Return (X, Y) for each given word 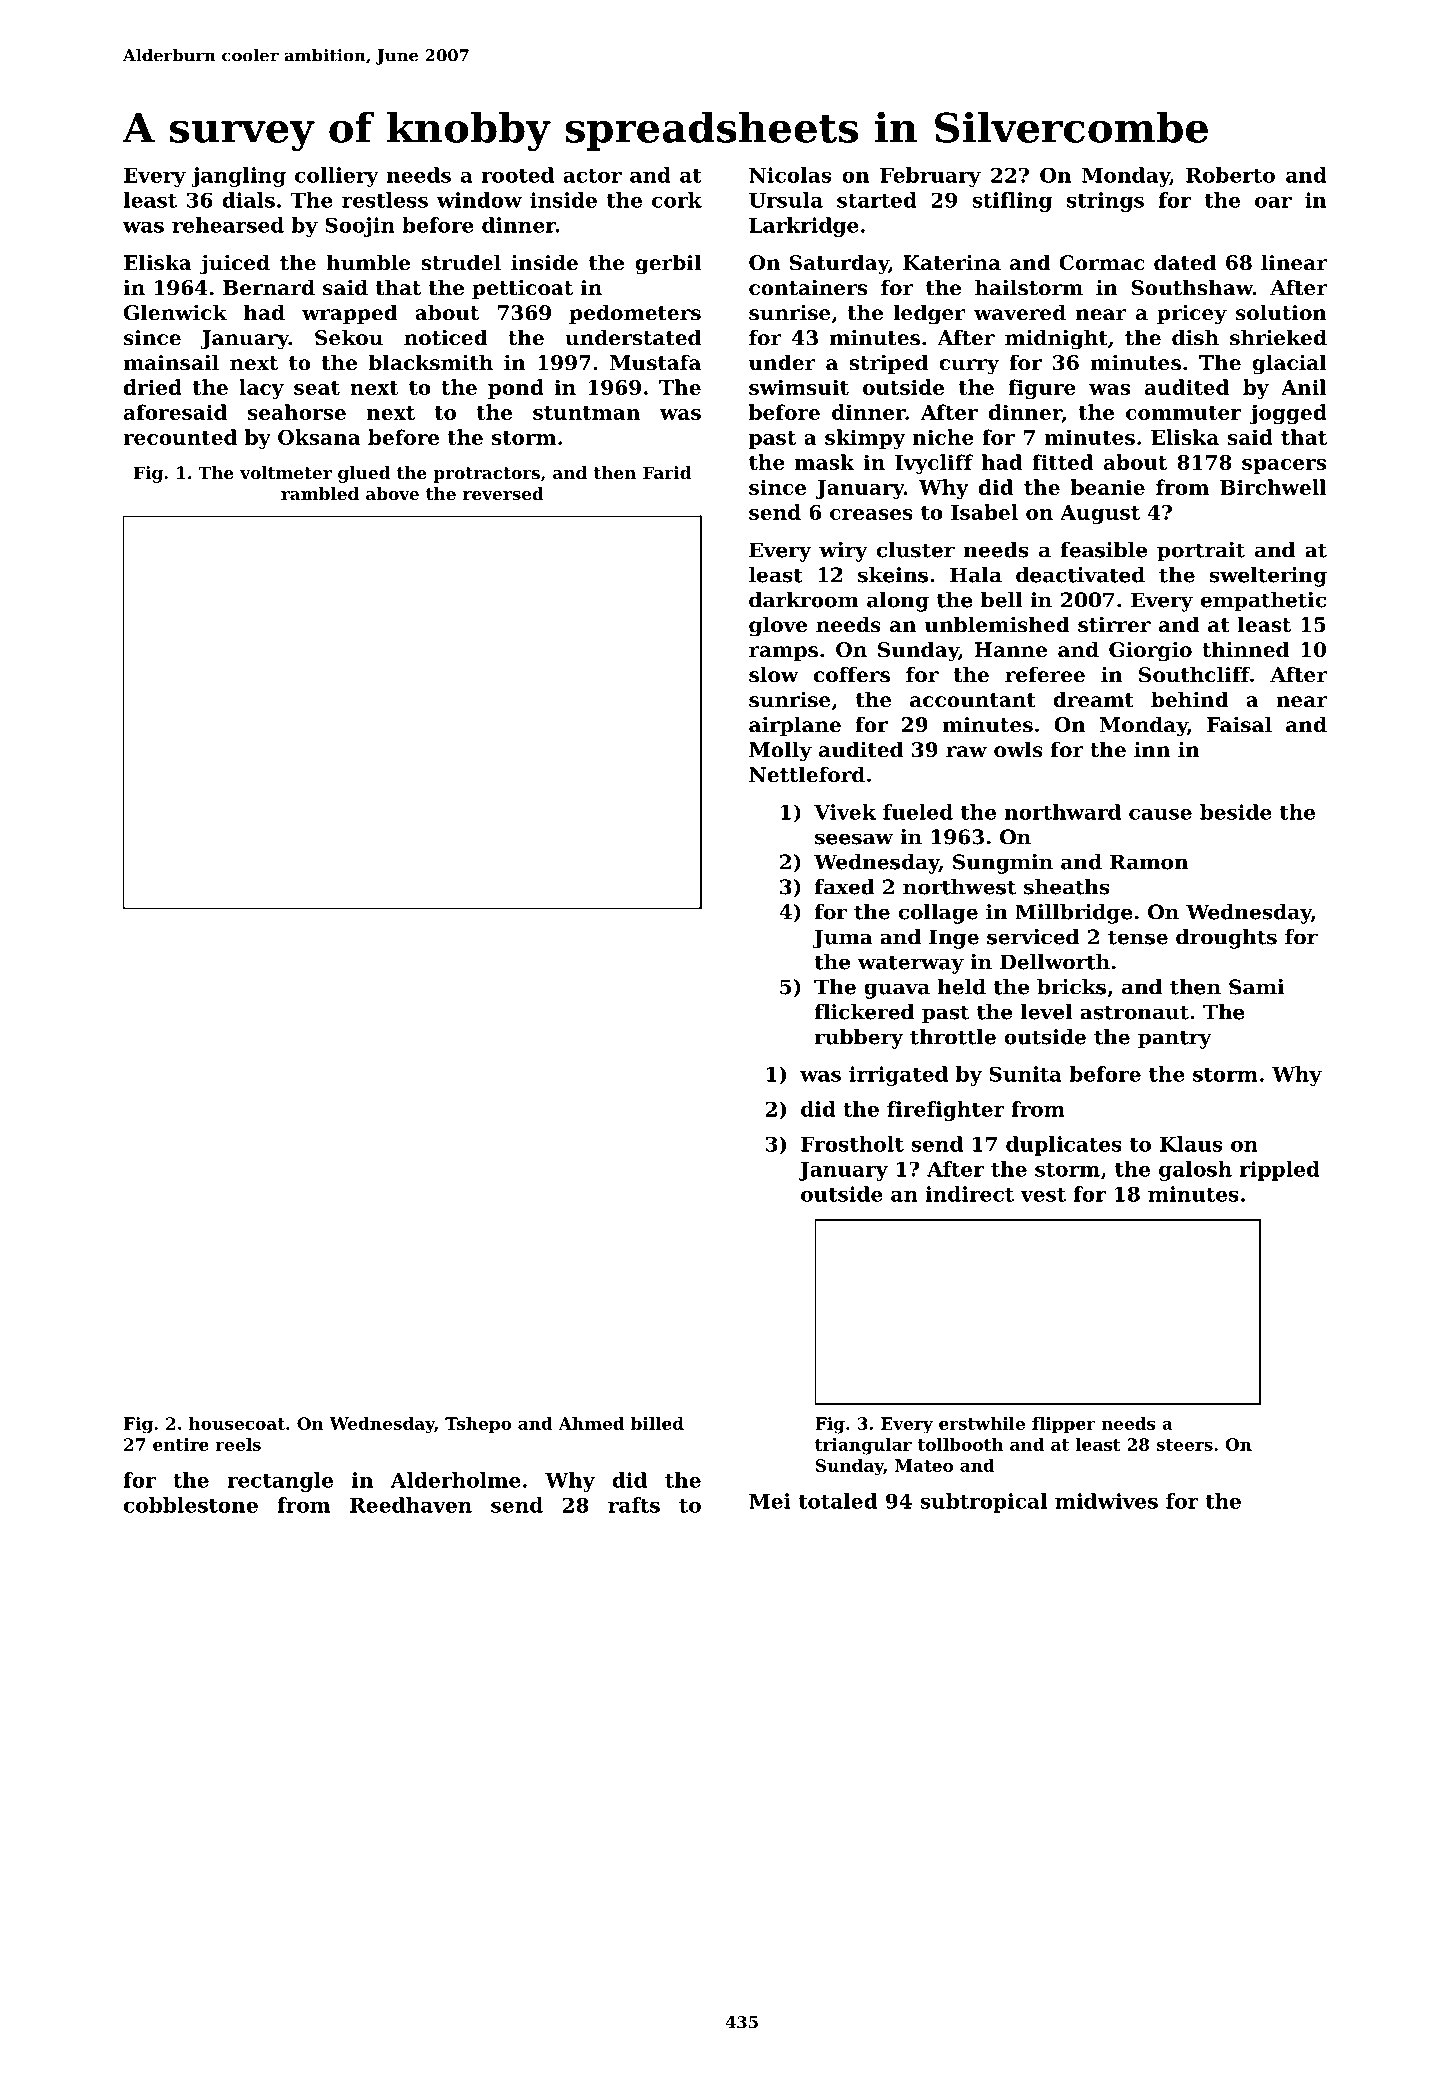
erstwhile (982, 1423)
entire (181, 1444)
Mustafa (655, 362)
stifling (1012, 202)
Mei (770, 1501)
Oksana (319, 437)
